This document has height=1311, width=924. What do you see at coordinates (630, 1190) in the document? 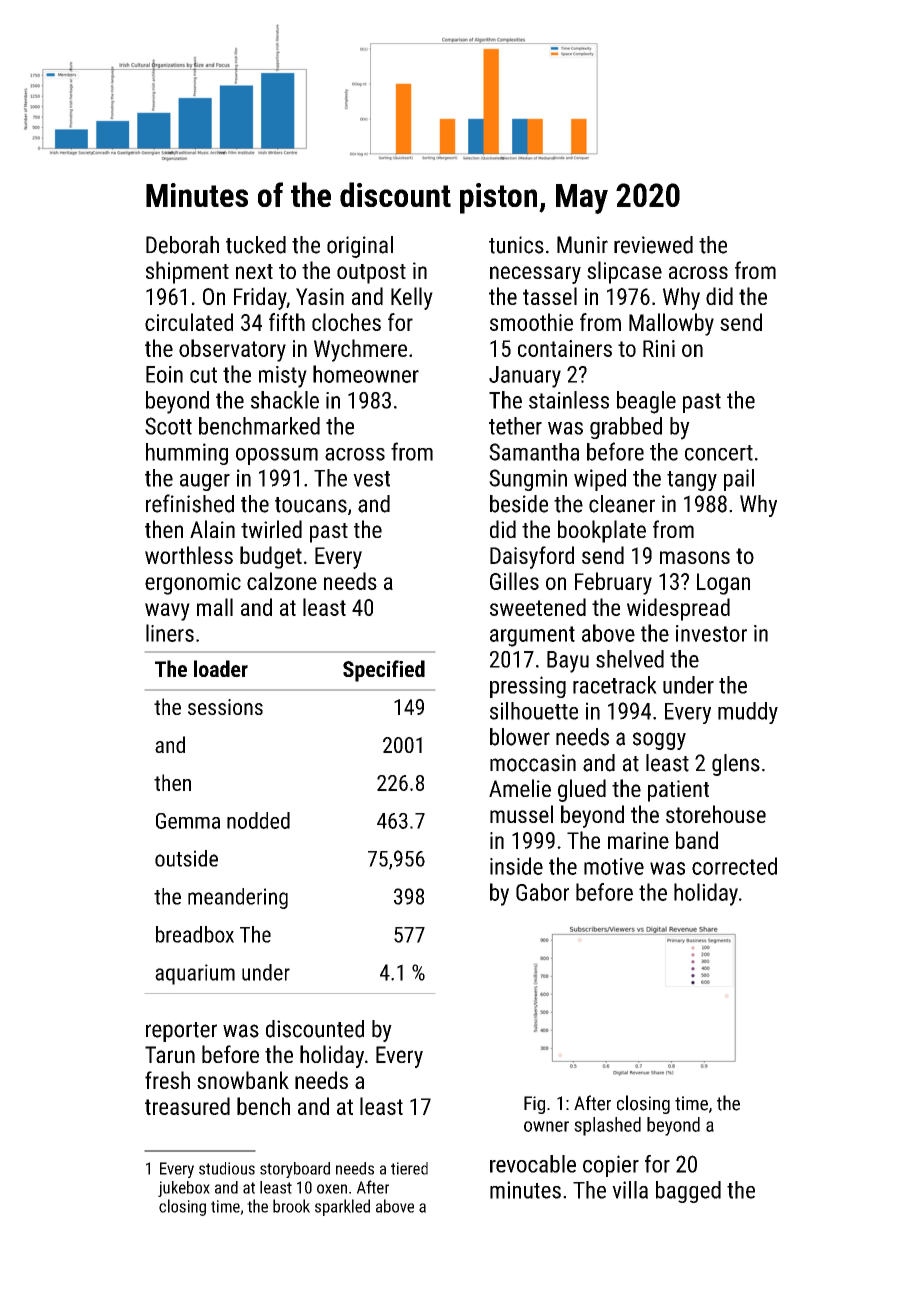
I see `villa` at bounding box center [630, 1190].
